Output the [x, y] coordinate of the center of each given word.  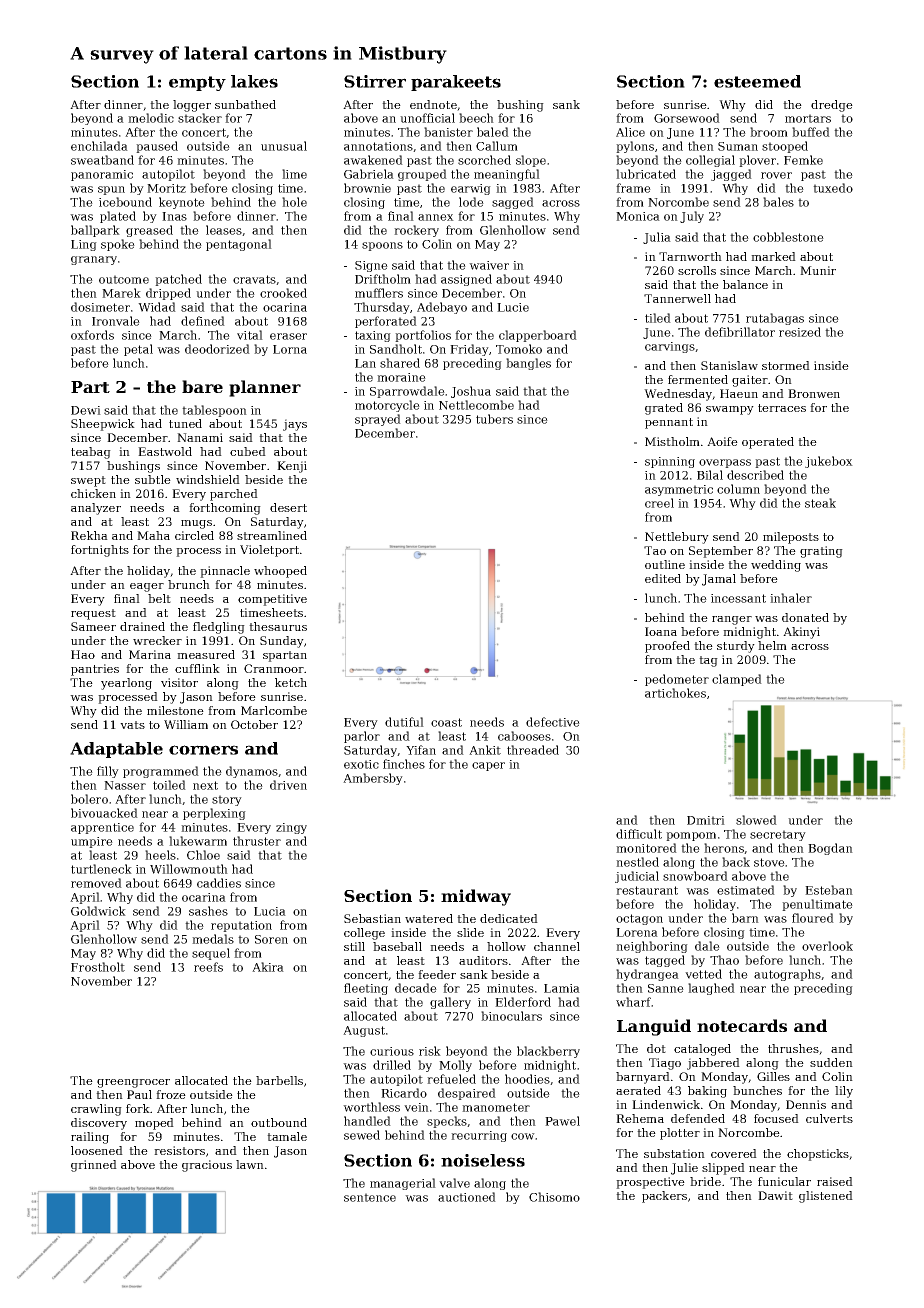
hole [294, 202]
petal [138, 350]
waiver [489, 265]
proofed [667, 647]
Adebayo [442, 308]
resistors [179, 1150]
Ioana [661, 631]
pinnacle [225, 572]
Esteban [829, 890]
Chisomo [554, 1197]
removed [96, 883]
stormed [786, 365]
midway [476, 897]
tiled [658, 318]
